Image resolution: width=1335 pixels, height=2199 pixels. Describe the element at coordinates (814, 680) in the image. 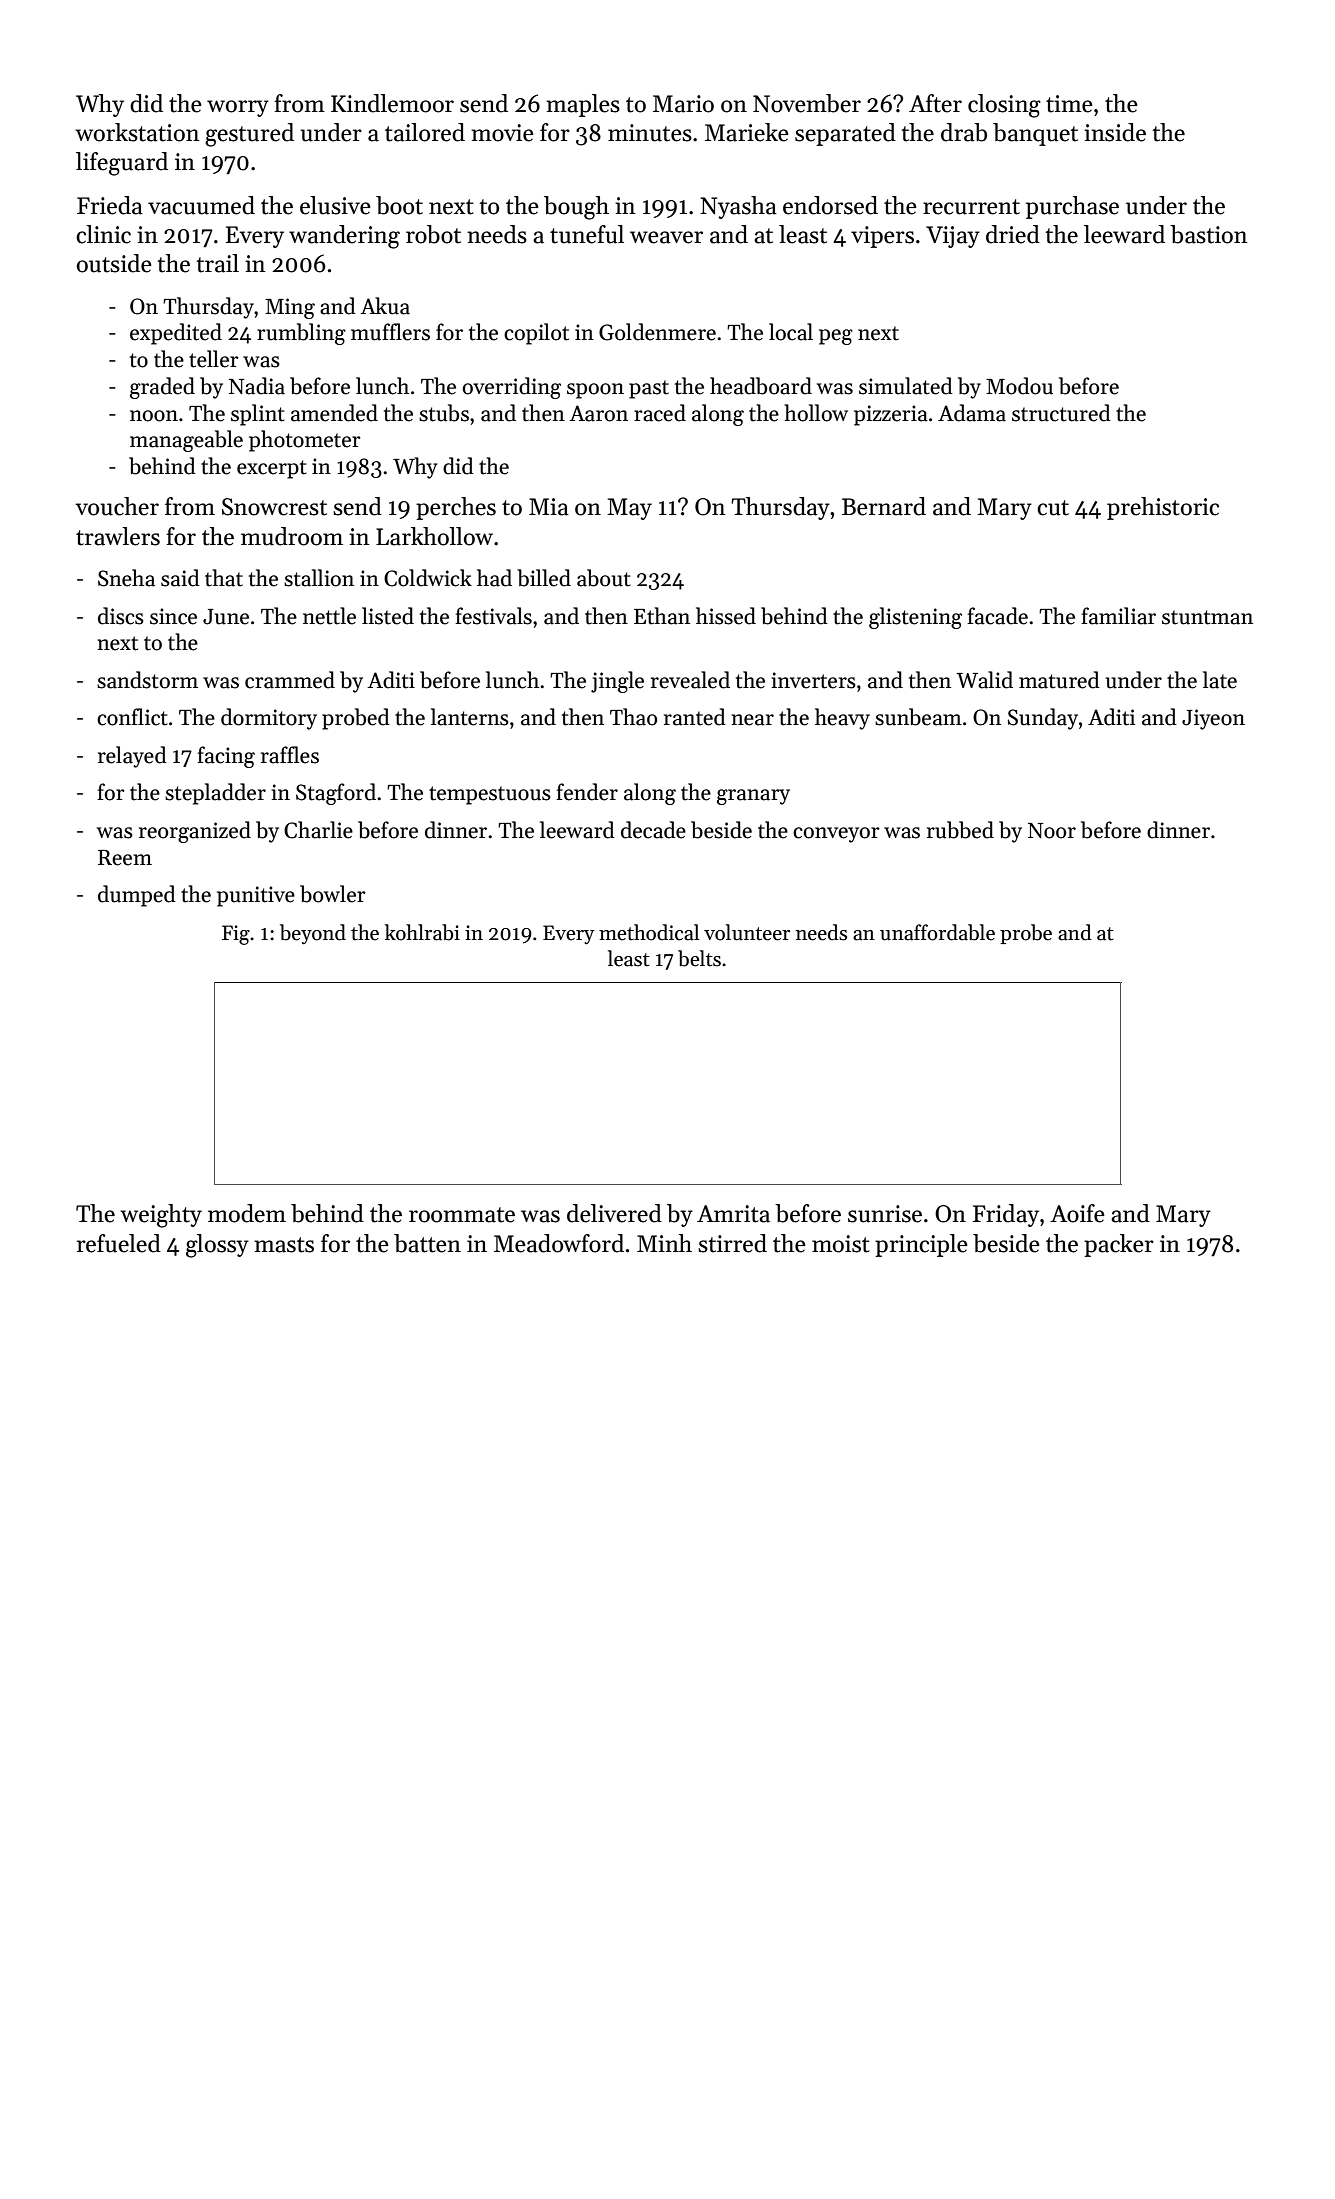

I see `inverters` at that location.
